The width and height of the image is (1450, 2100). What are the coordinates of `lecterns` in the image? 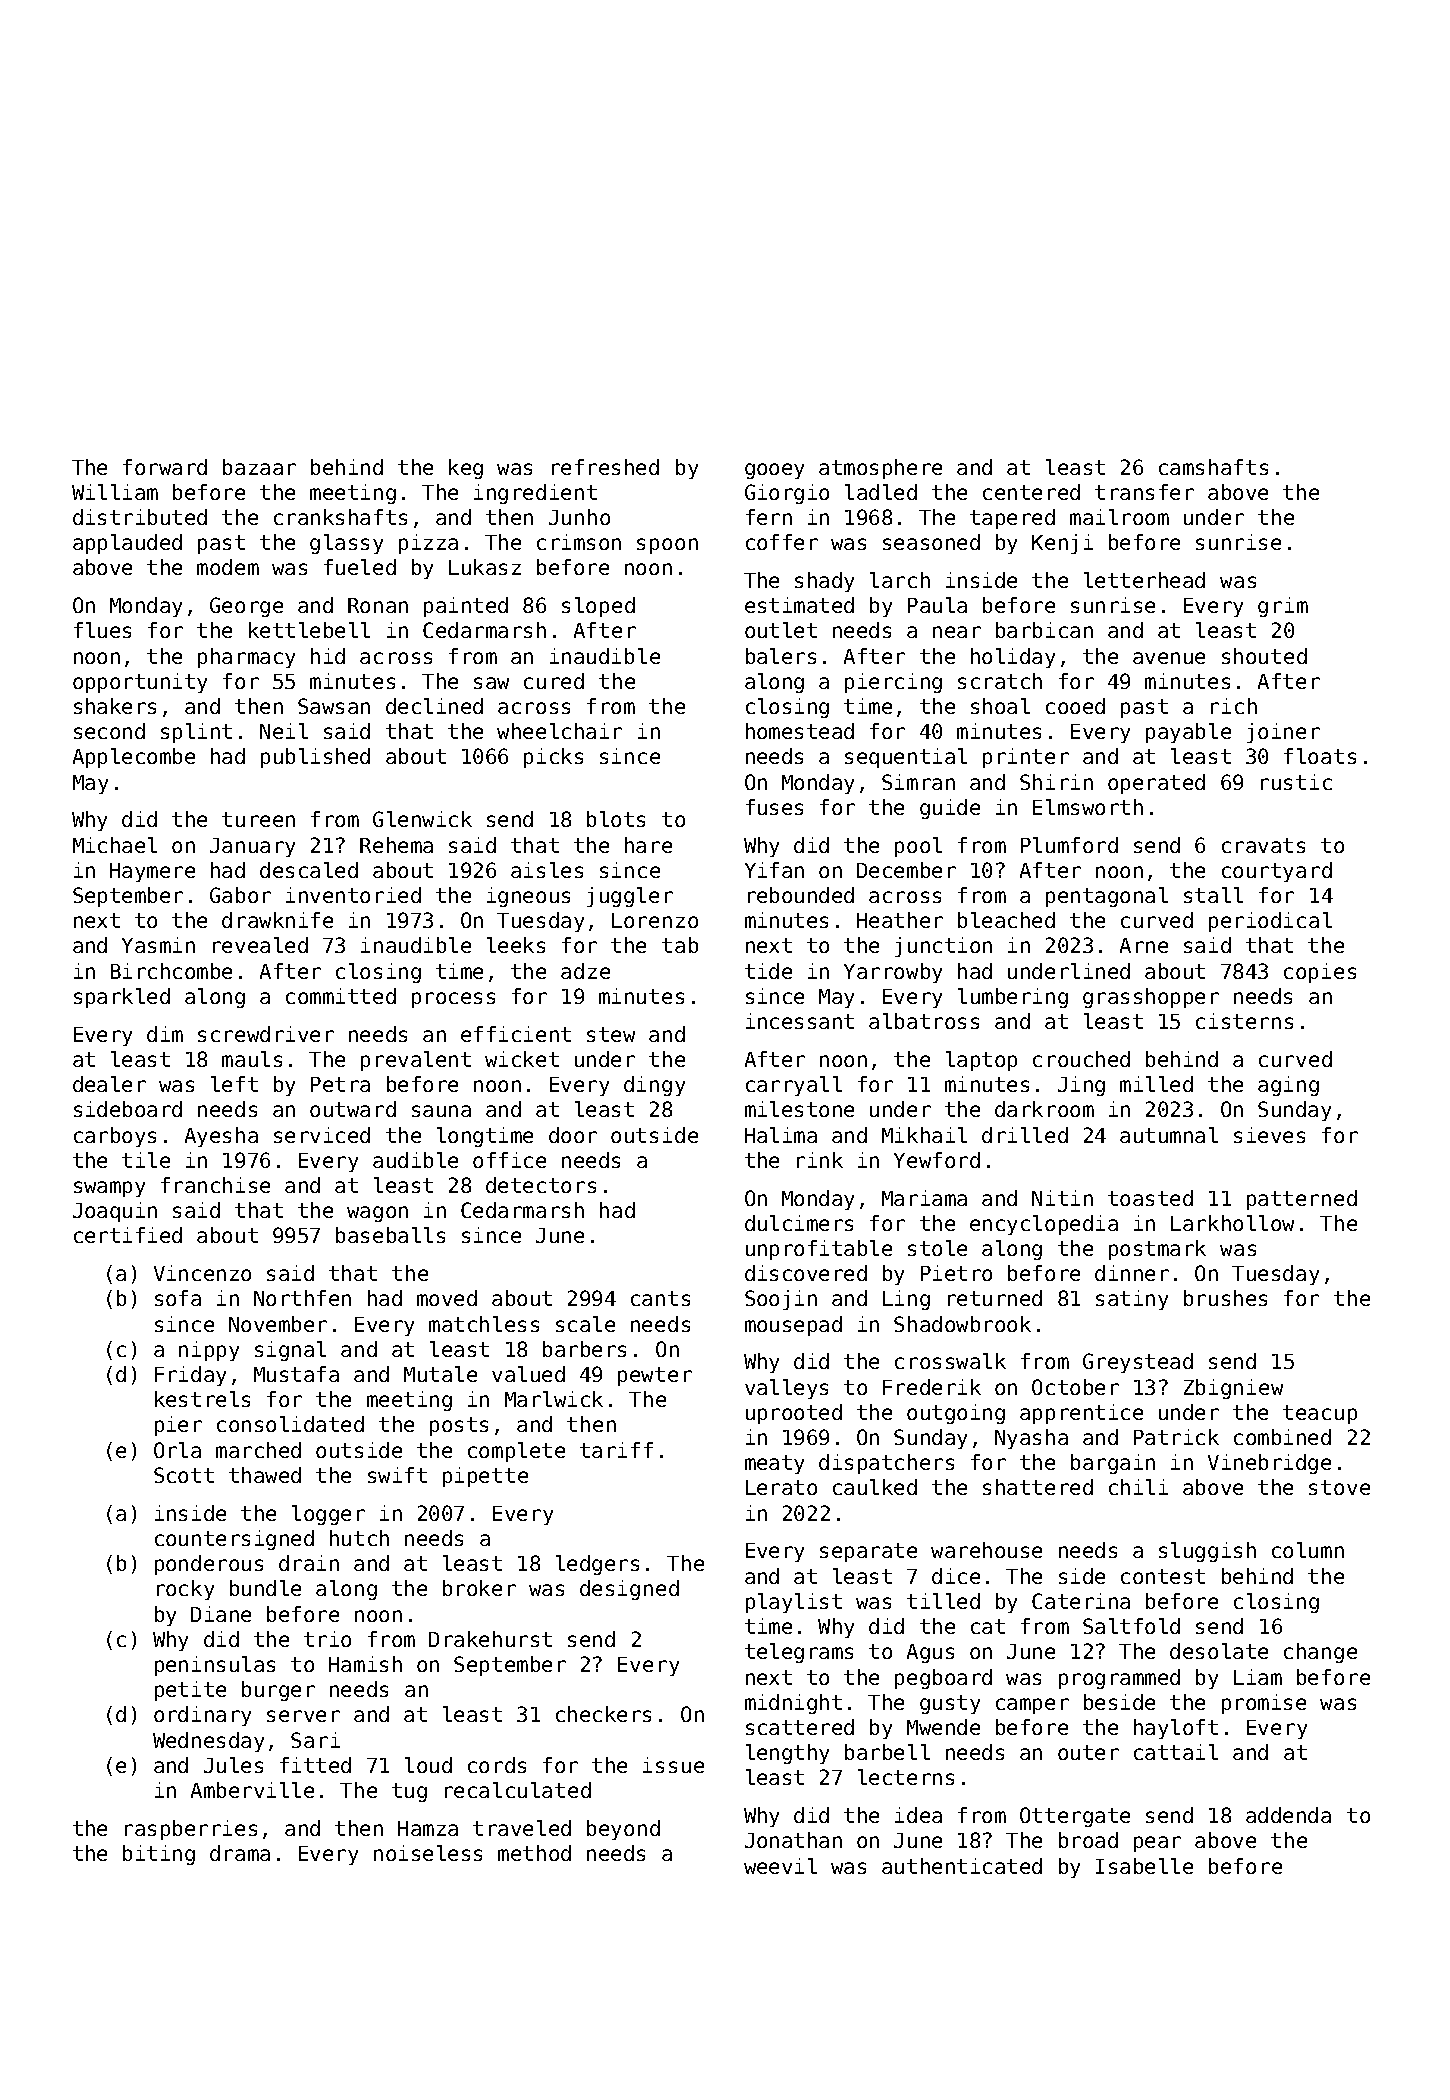 It's located at (906, 1777).
